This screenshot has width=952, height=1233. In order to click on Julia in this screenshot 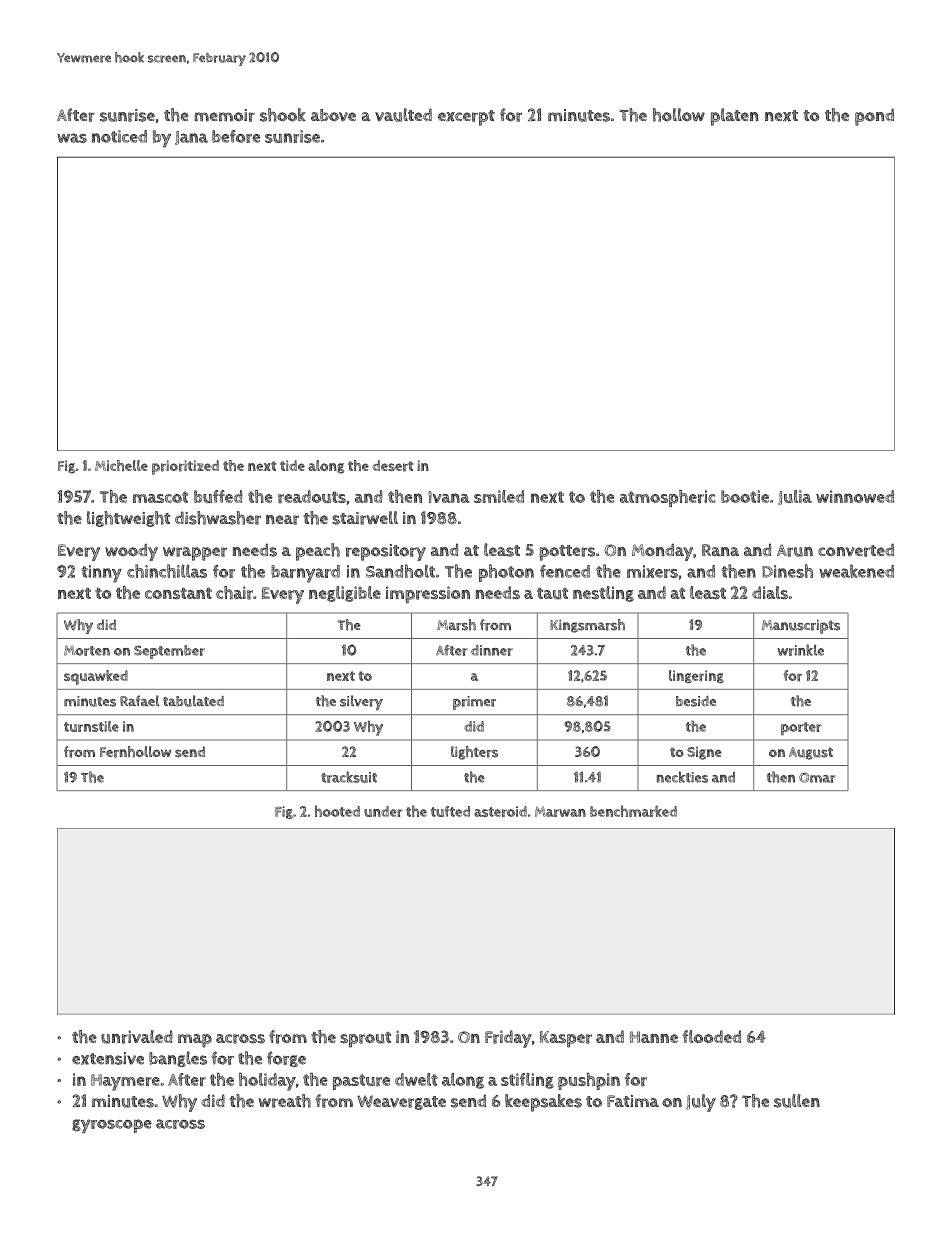, I will do `click(795, 497)`.
